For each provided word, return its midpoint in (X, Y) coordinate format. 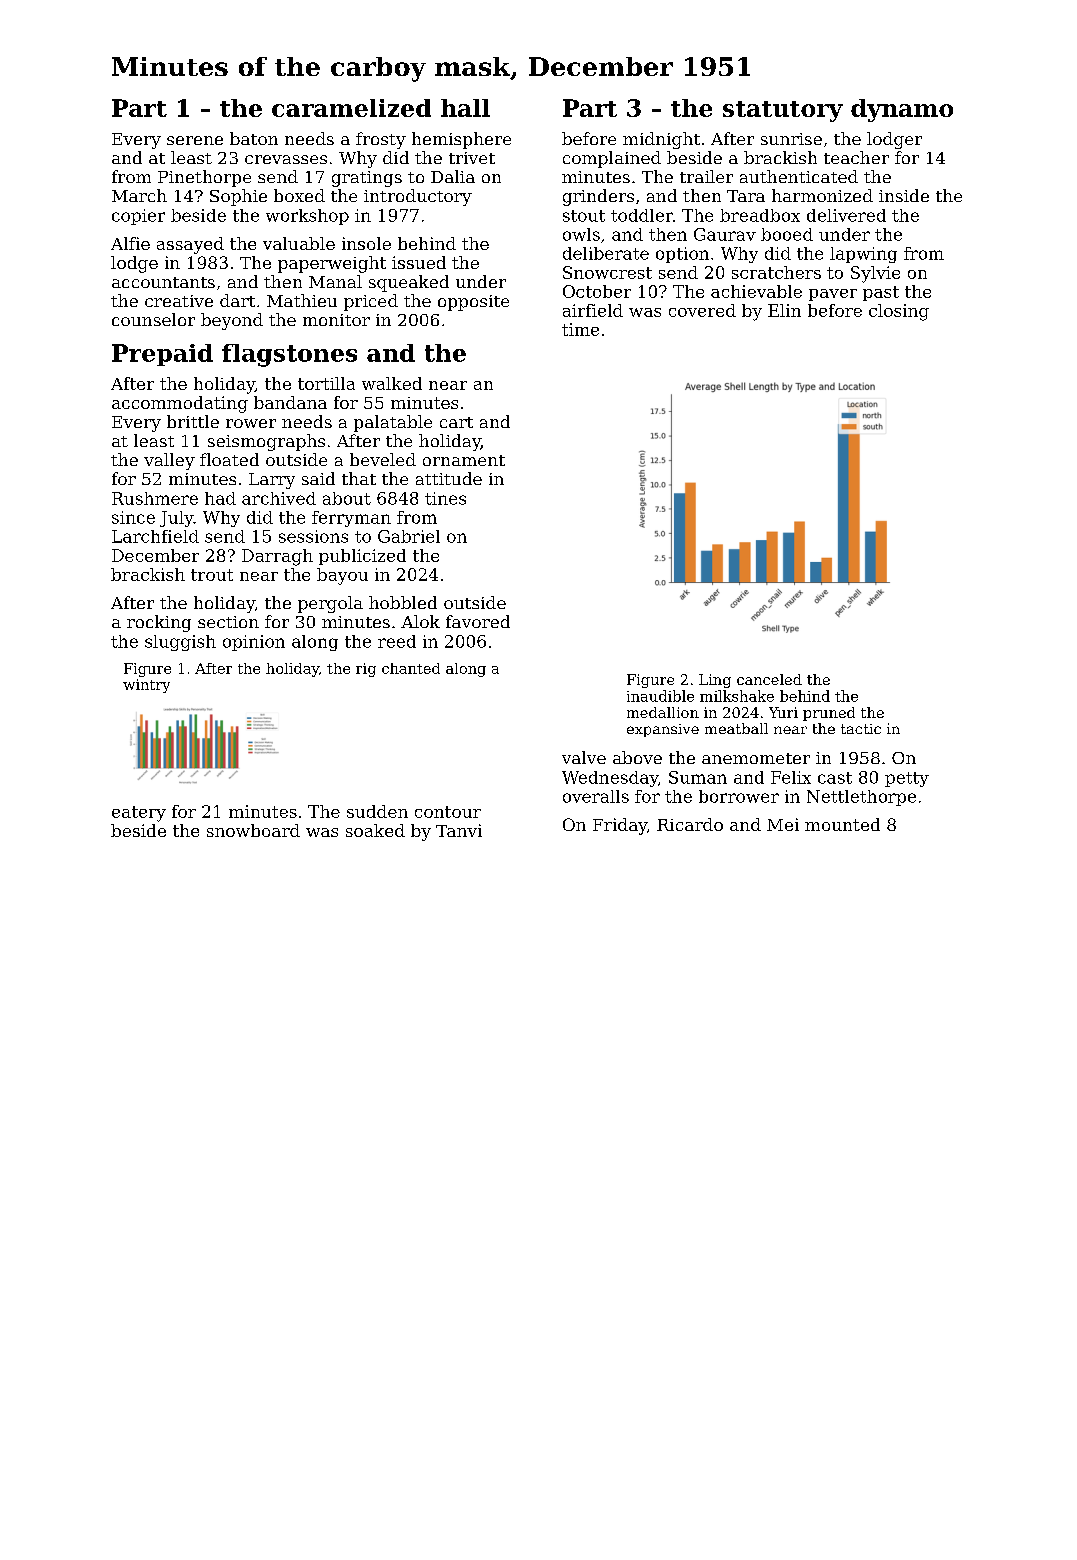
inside (904, 195)
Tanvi (459, 830)
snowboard (253, 830)
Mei (783, 824)
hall (465, 108)
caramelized (351, 108)
